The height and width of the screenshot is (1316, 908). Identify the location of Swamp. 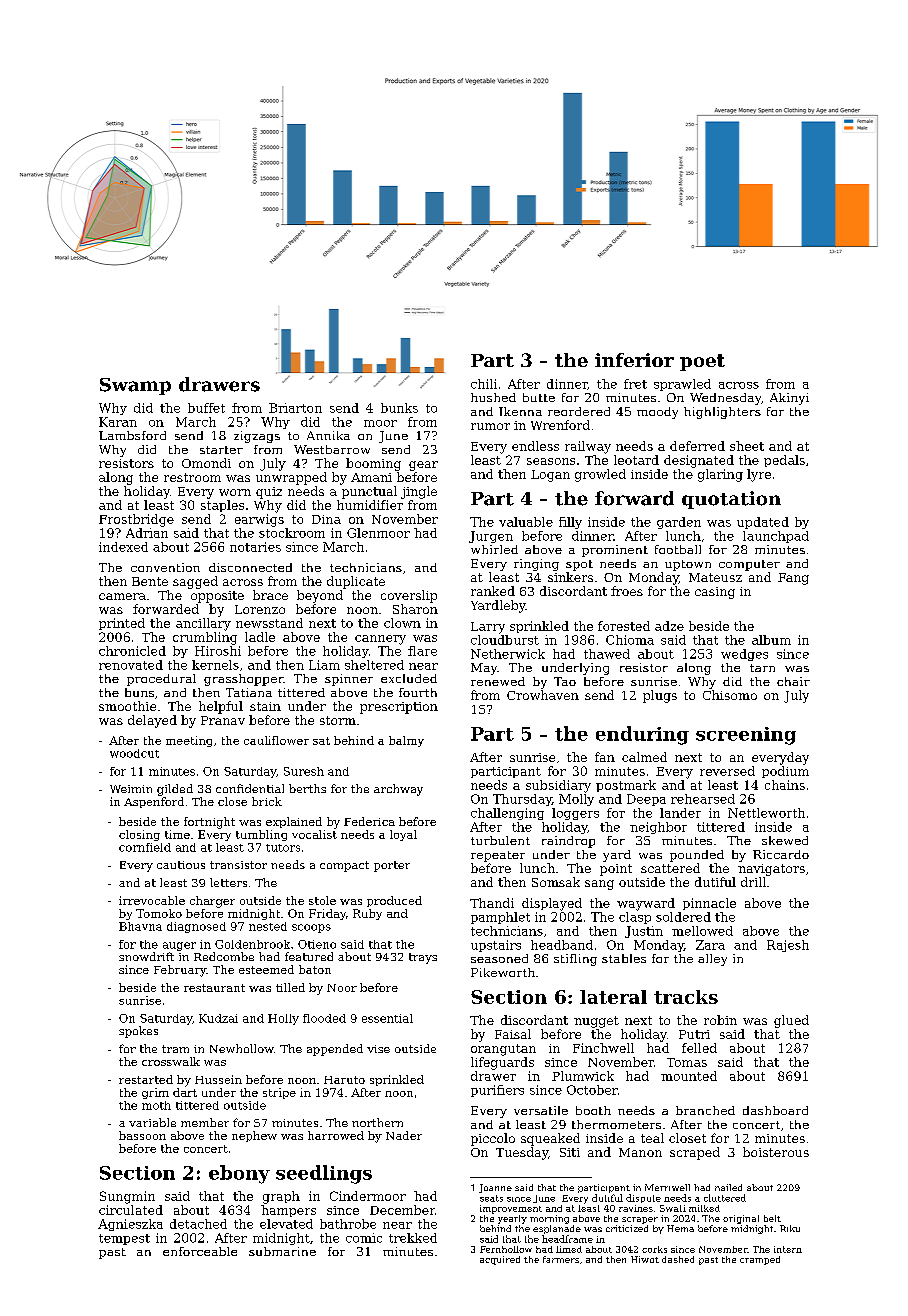
(135, 386).
